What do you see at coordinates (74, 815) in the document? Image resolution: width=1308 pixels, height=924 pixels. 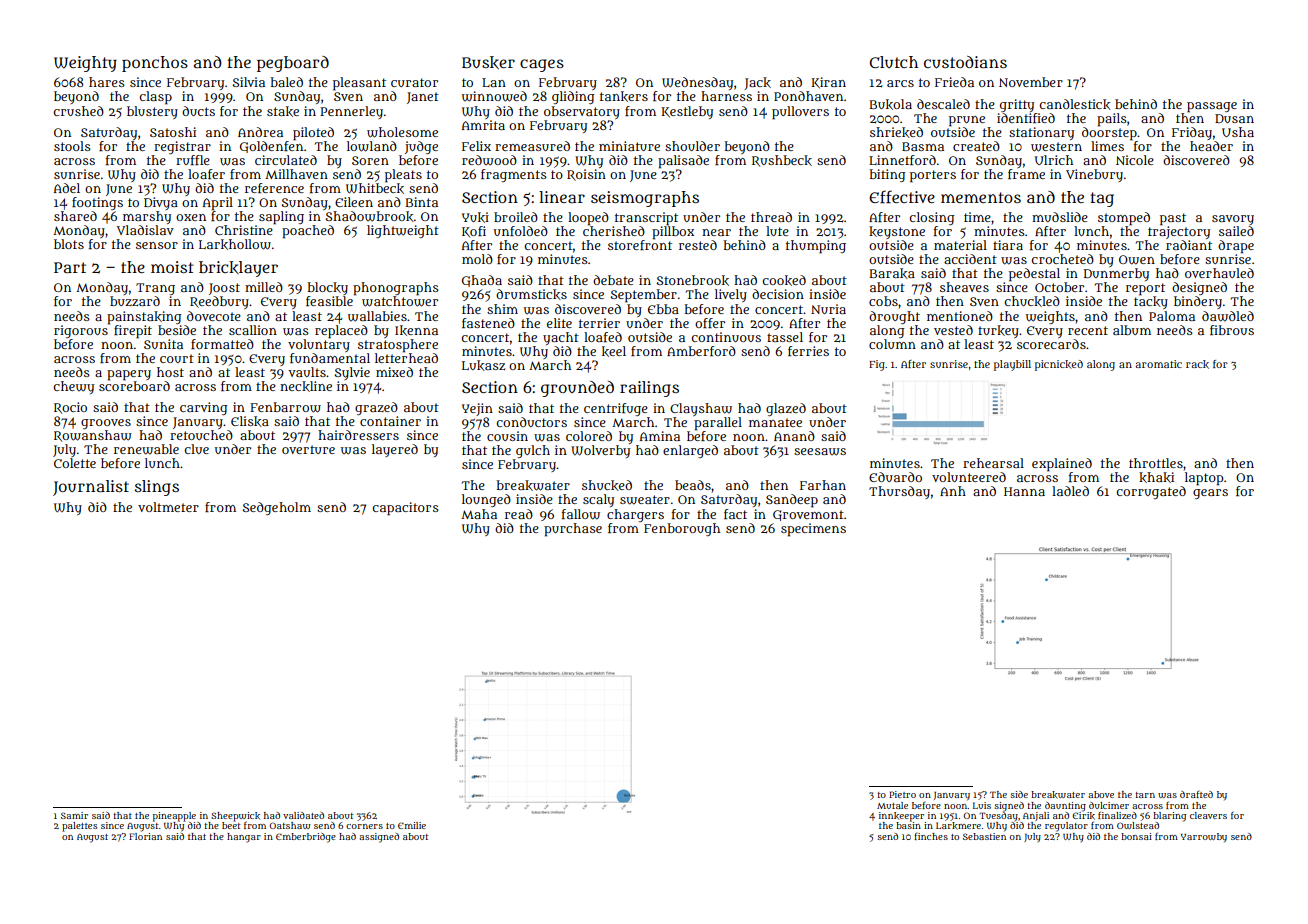 I see `Samir` at bounding box center [74, 815].
